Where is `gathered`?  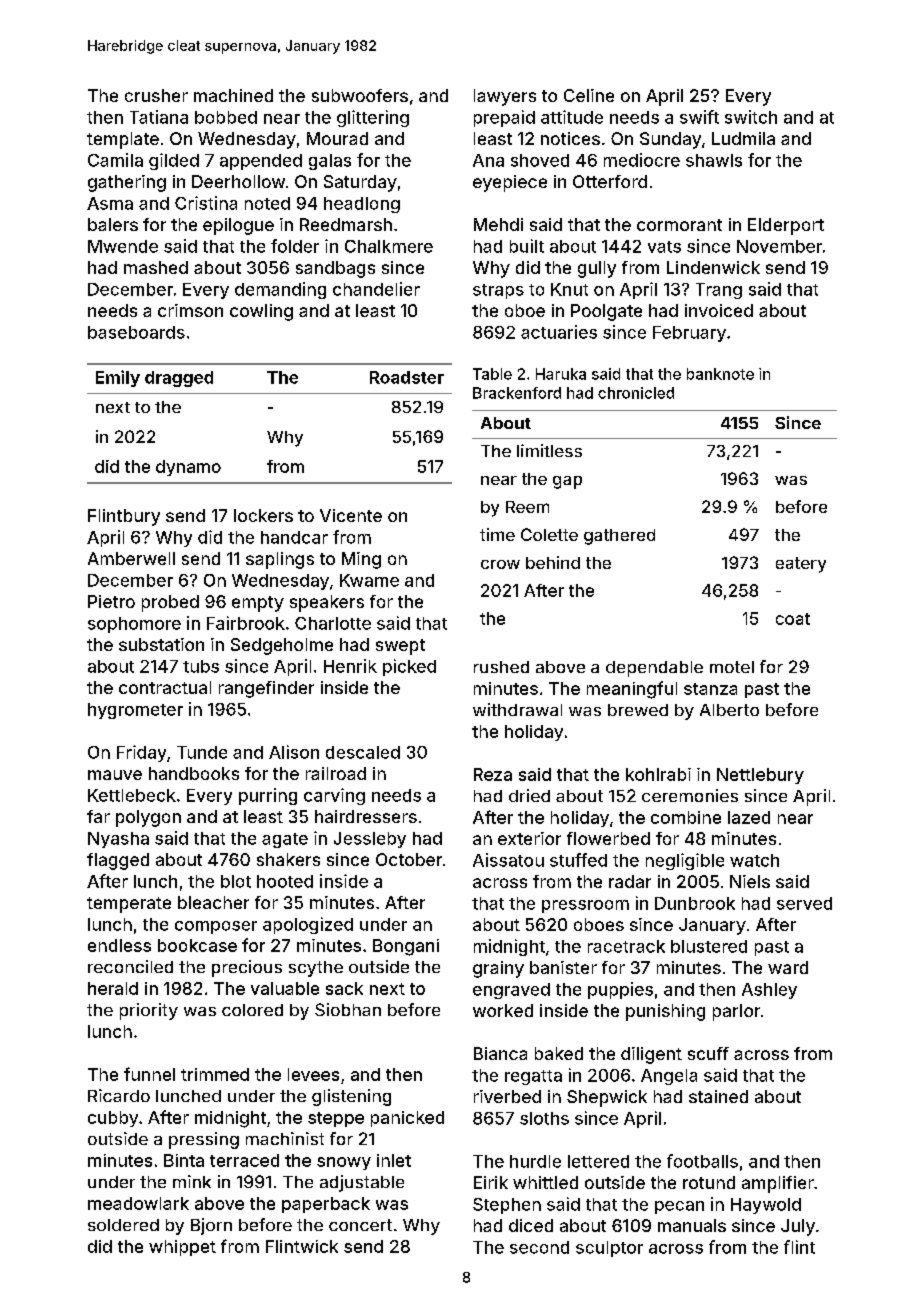 gathered is located at coordinates (619, 537).
